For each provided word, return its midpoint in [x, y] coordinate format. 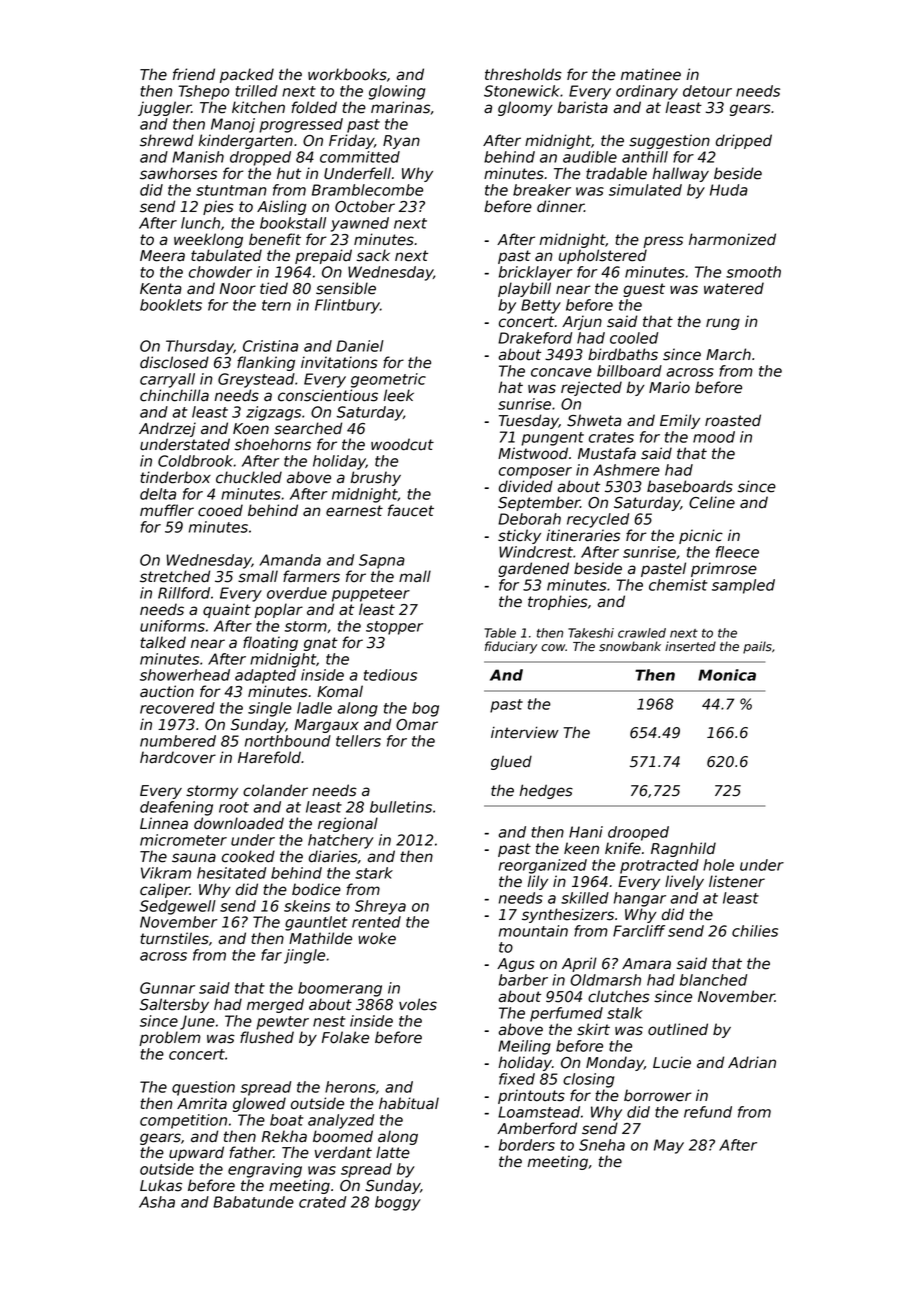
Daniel [360, 346]
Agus [516, 965]
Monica [727, 675]
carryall [167, 380]
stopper [394, 628]
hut [289, 173]
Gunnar [167, 988]
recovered [177, 708]
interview [525, 732]
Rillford [184, 593]
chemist [678, 585]
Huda [729, 190]
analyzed [341, 1121]
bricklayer [536, 273]
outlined [678, 1029]
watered [734, 288]
